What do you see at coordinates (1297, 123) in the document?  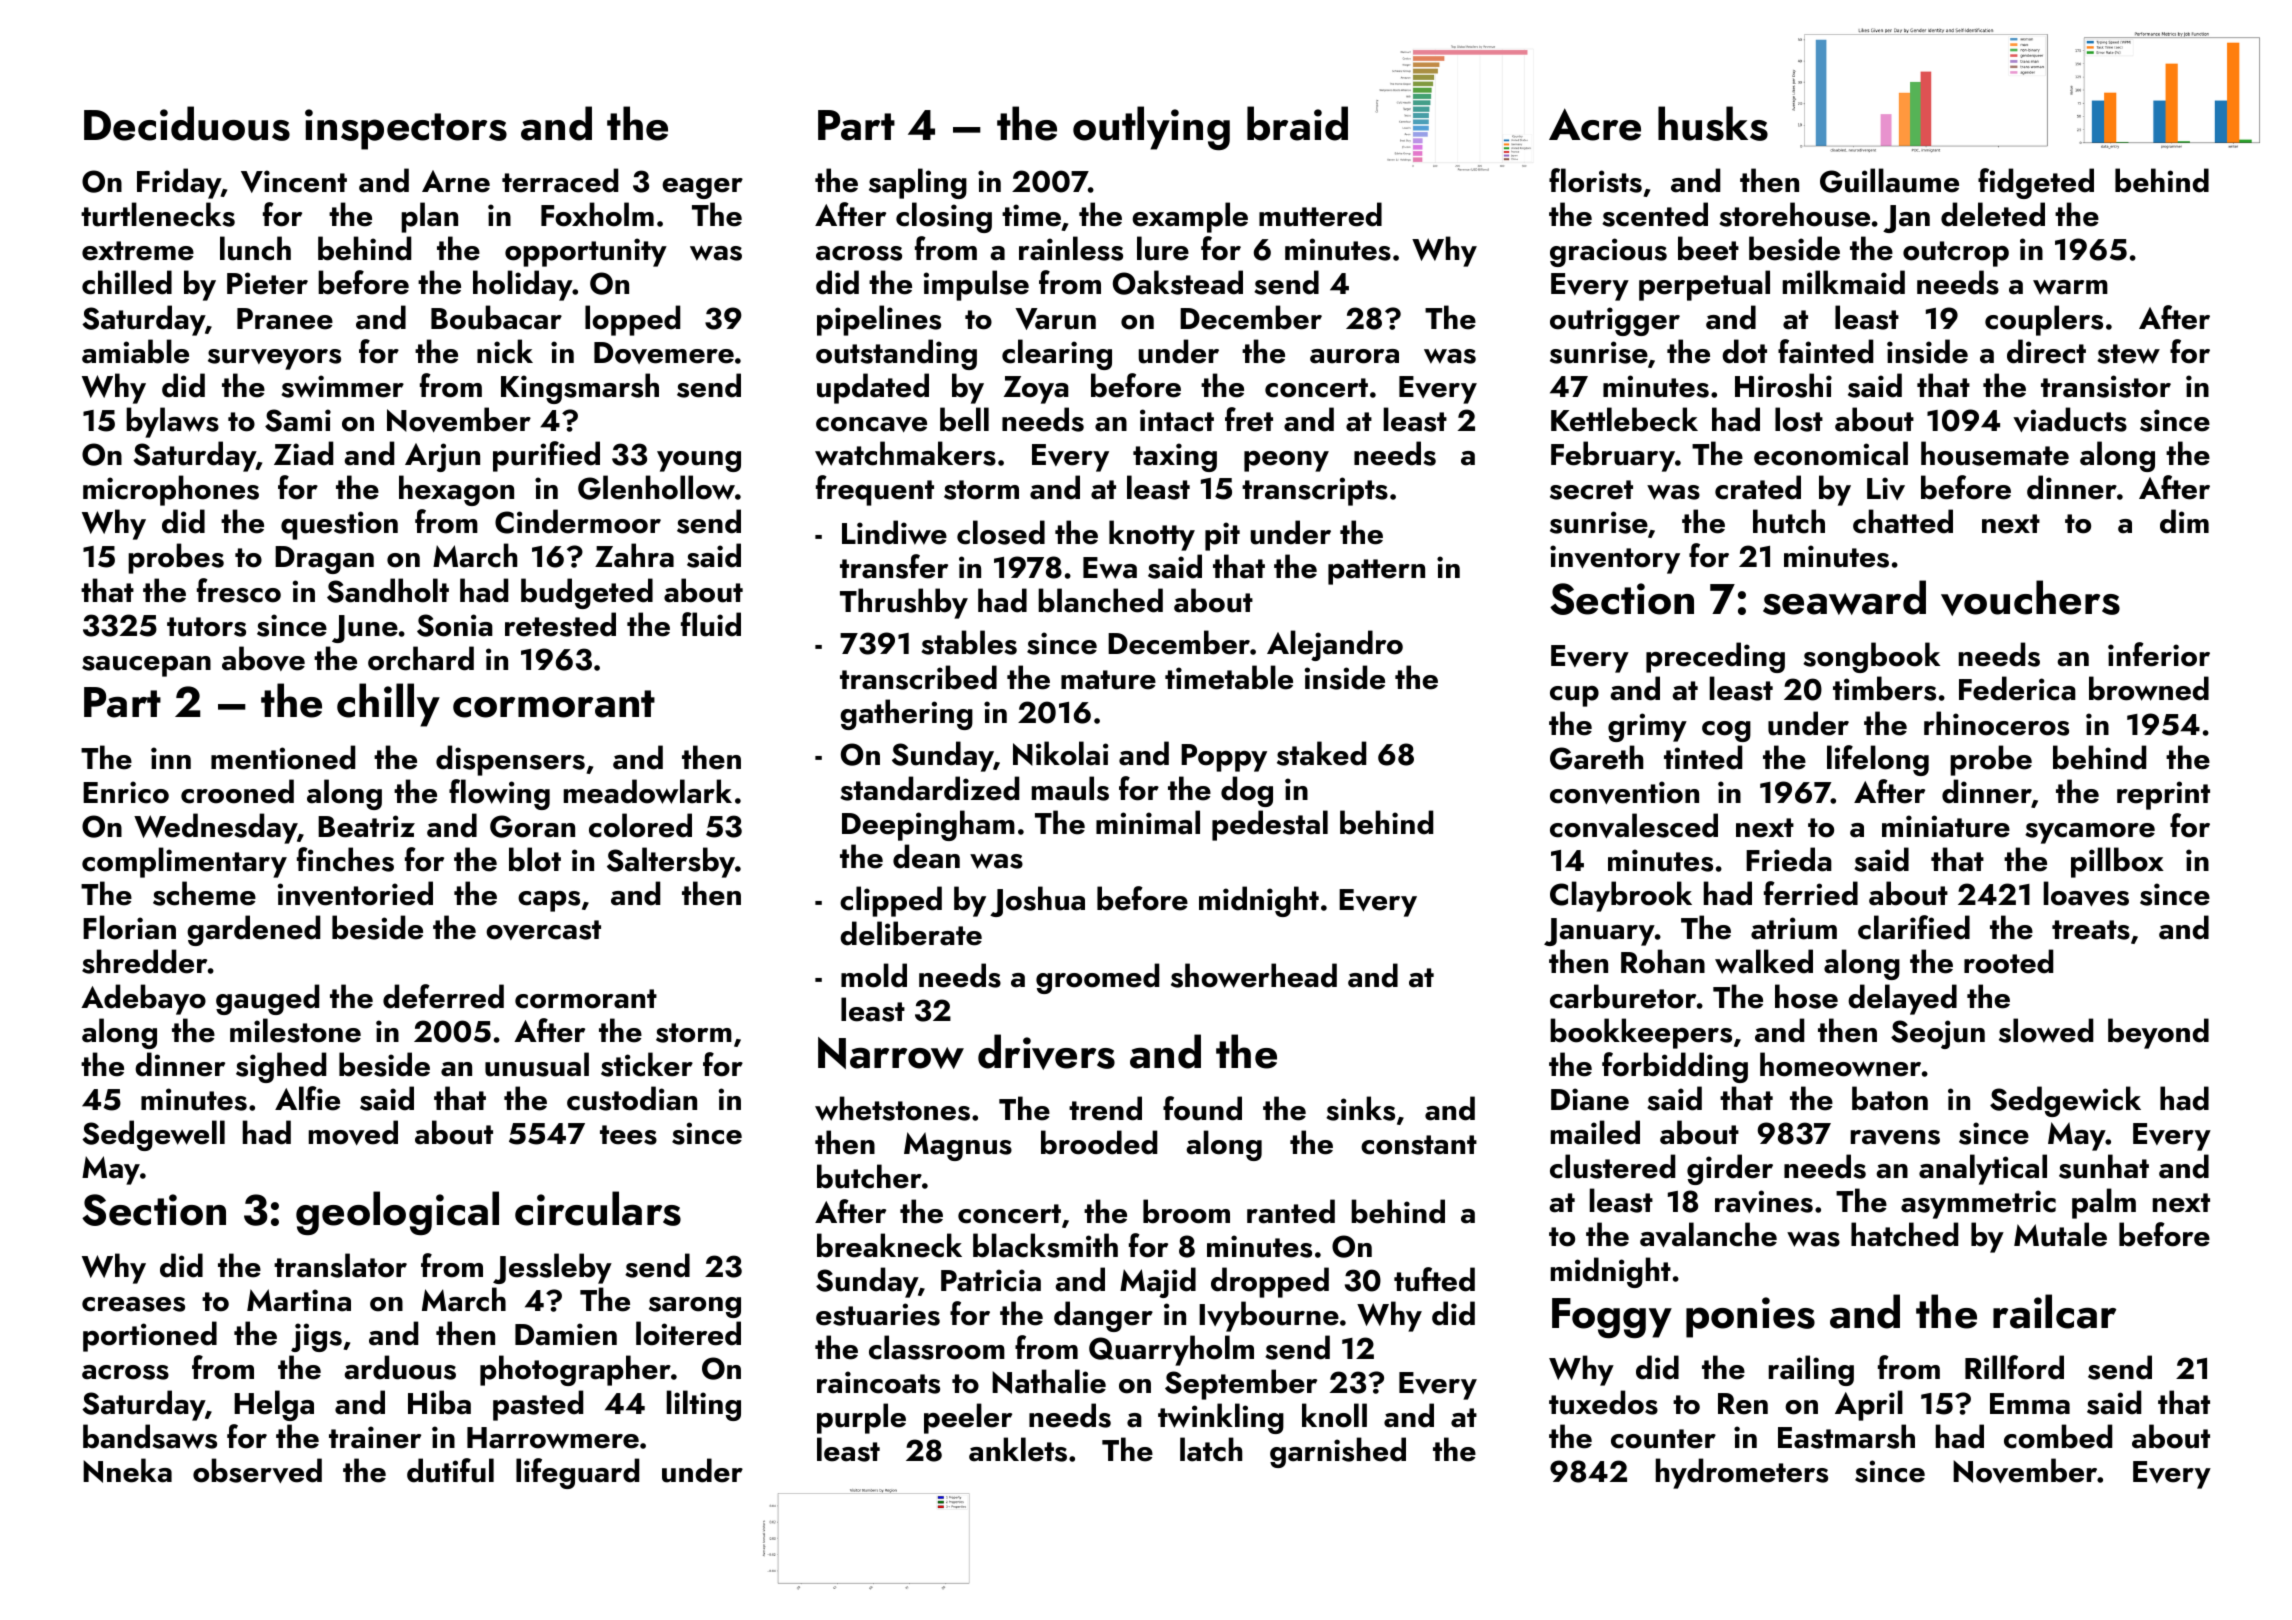 I see `braid` at bounding box center [1297, 123].
